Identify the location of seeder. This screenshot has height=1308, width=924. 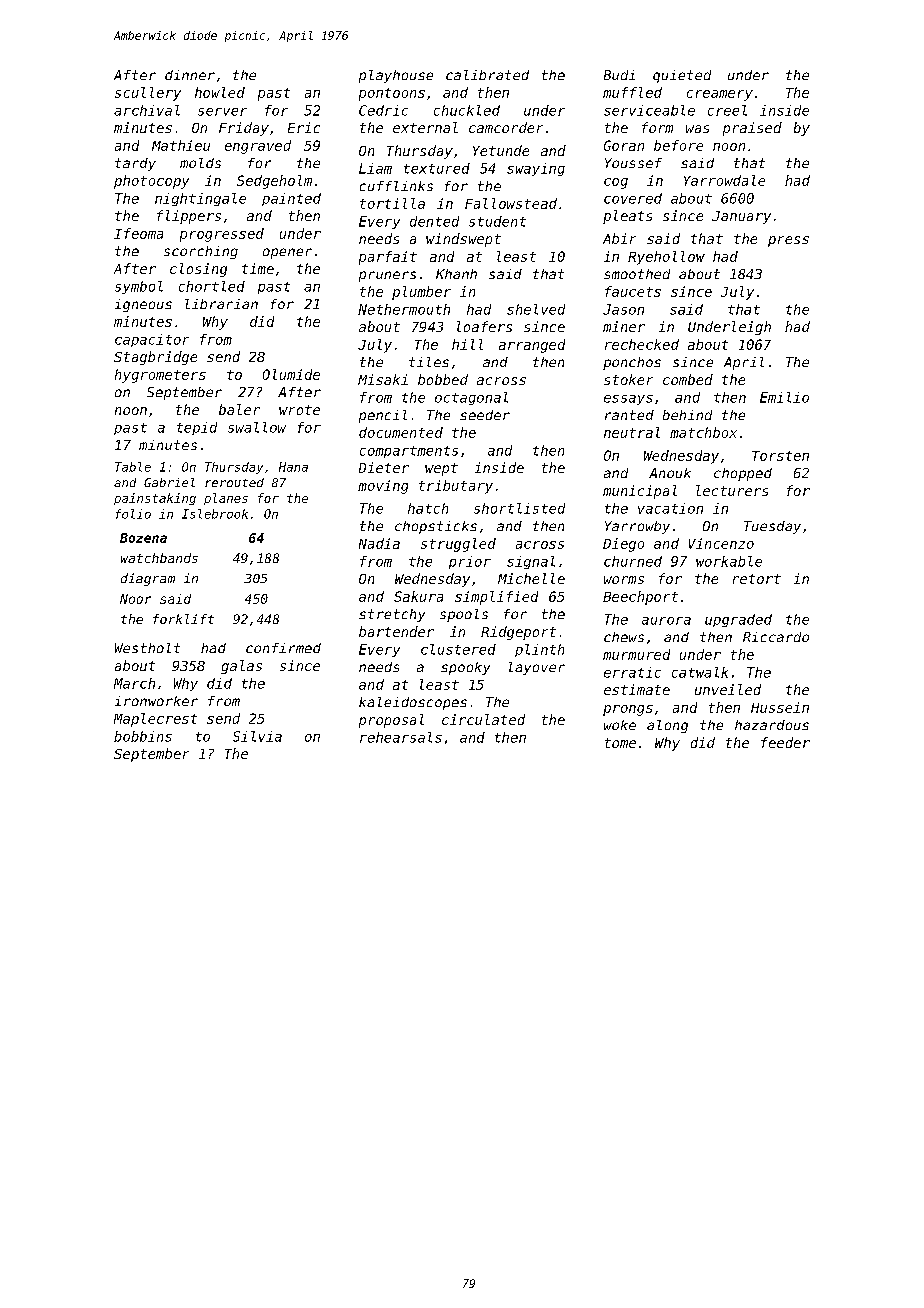
(485, 415).
